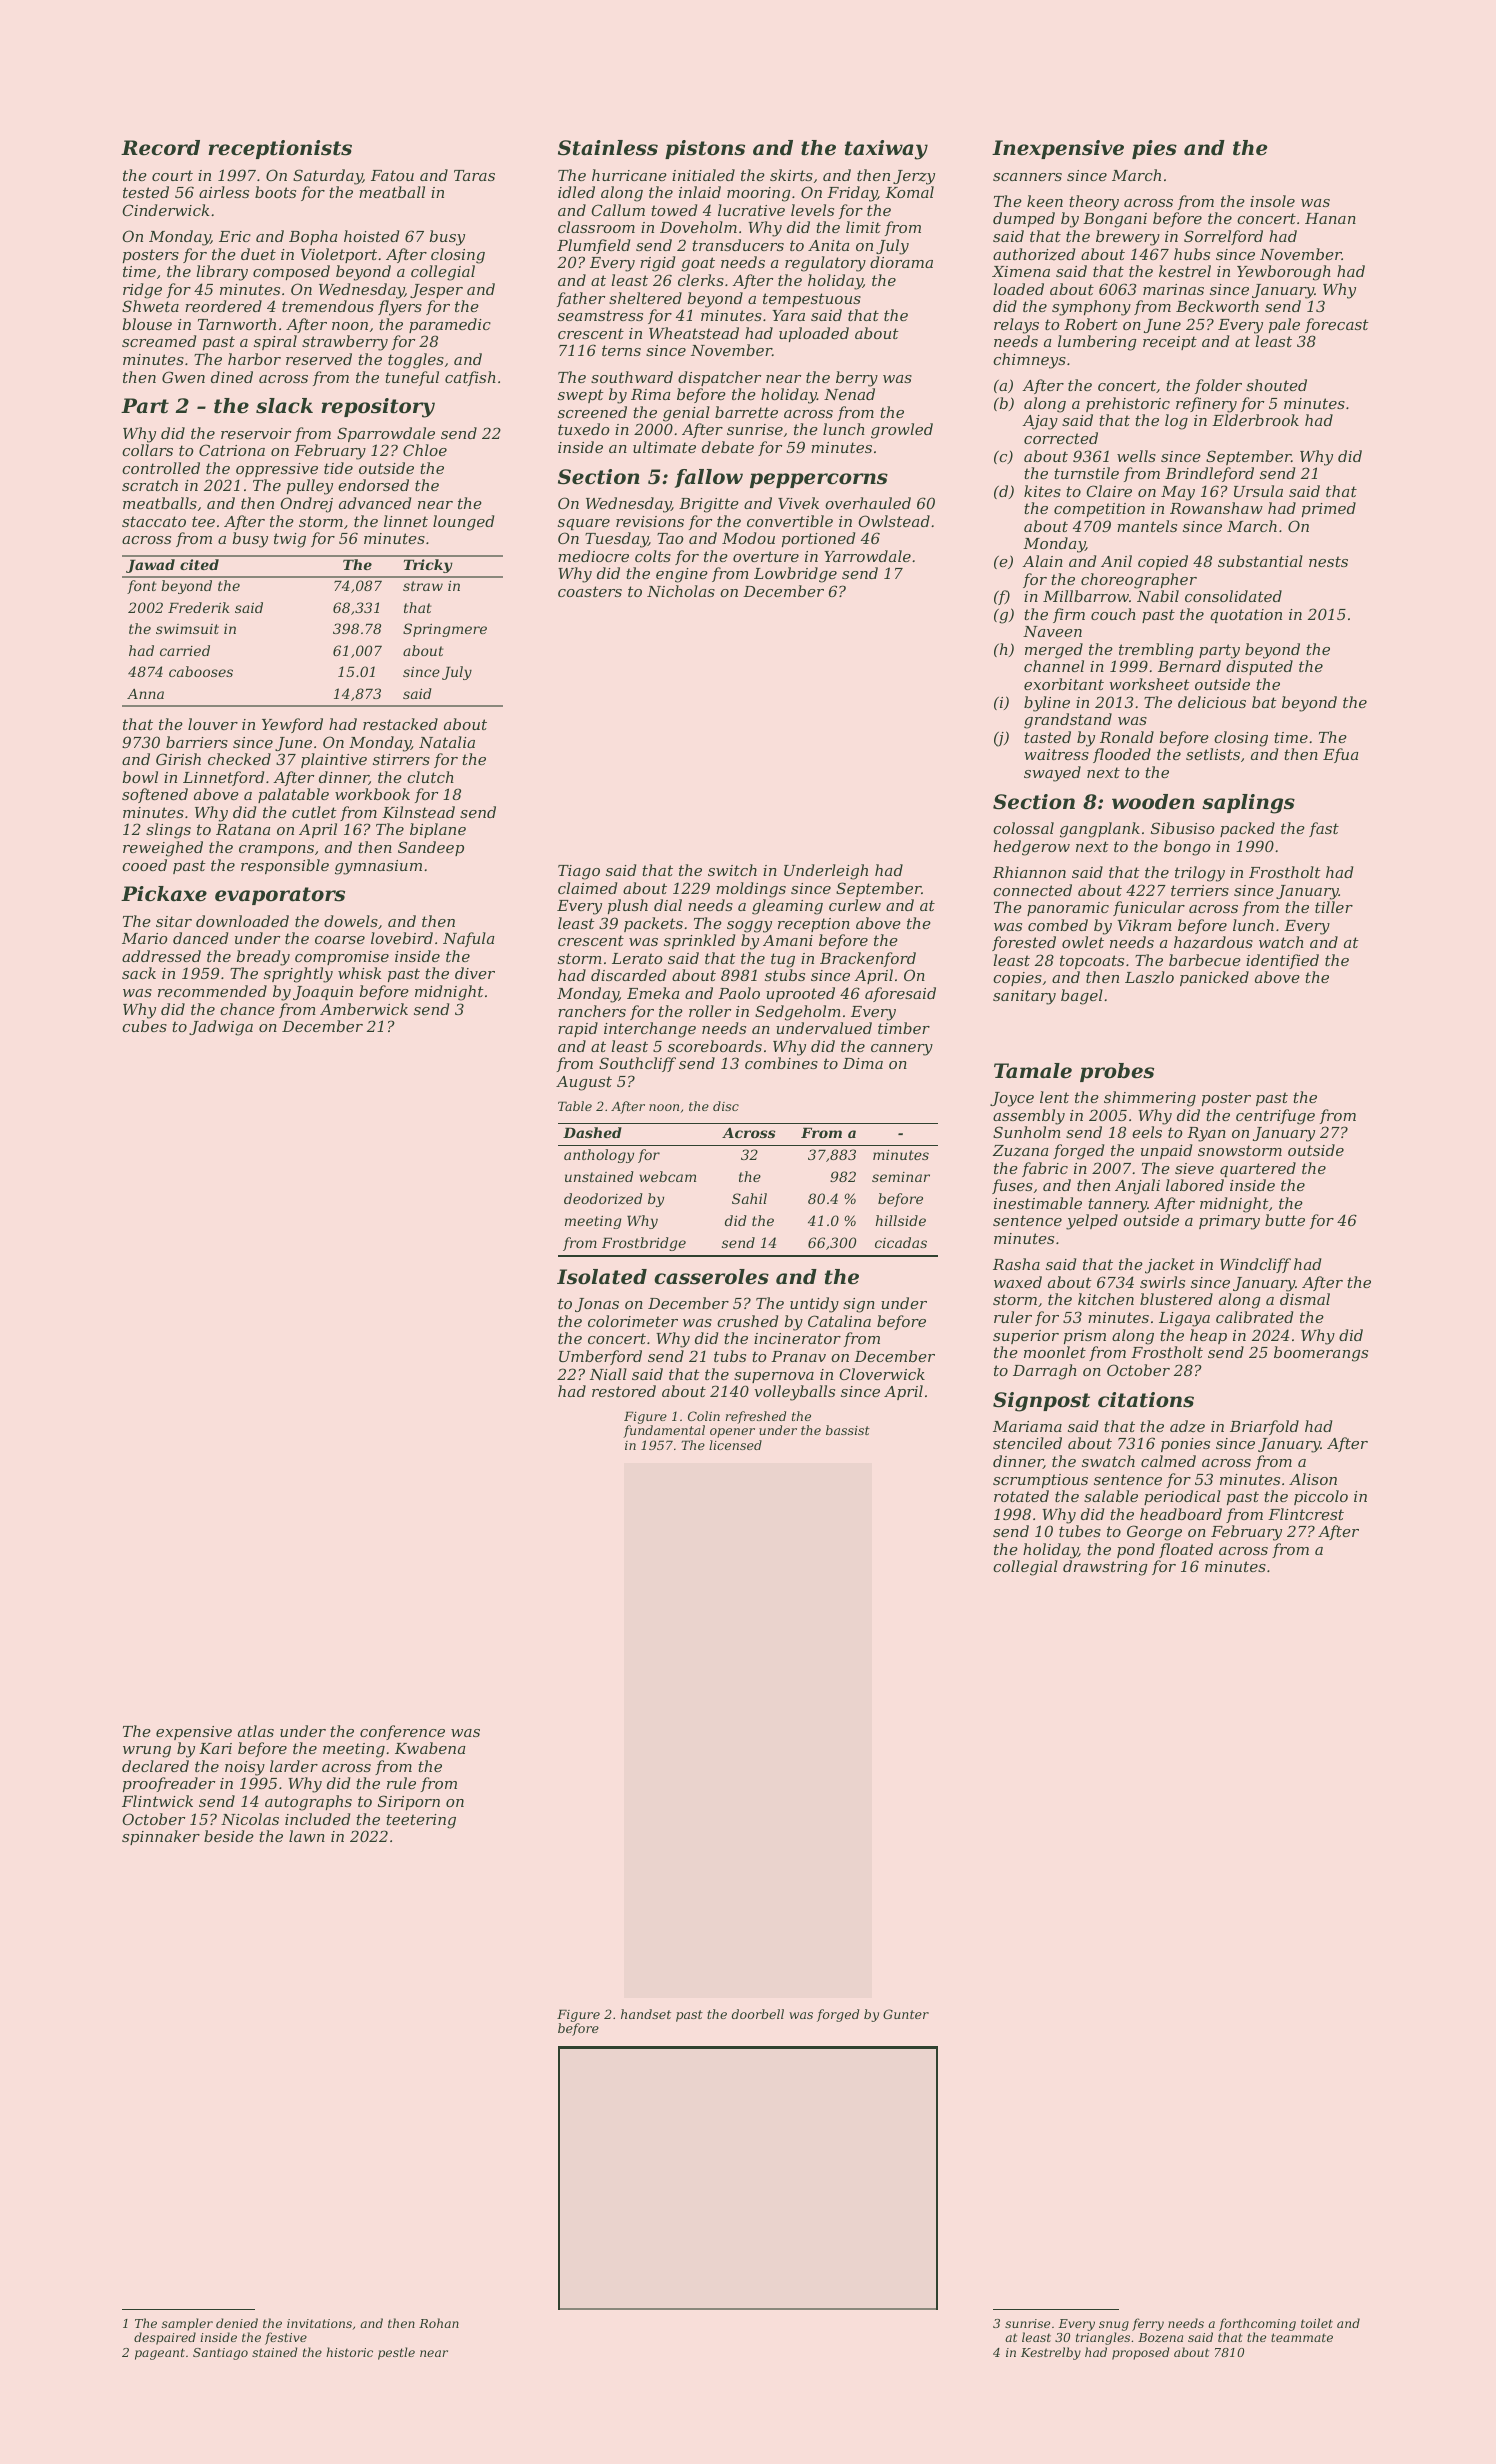 This screenshot has height=2464, width=1496. Describe the element at coordinates (147, 450) in the screenshot. I see `collars` at that location.
